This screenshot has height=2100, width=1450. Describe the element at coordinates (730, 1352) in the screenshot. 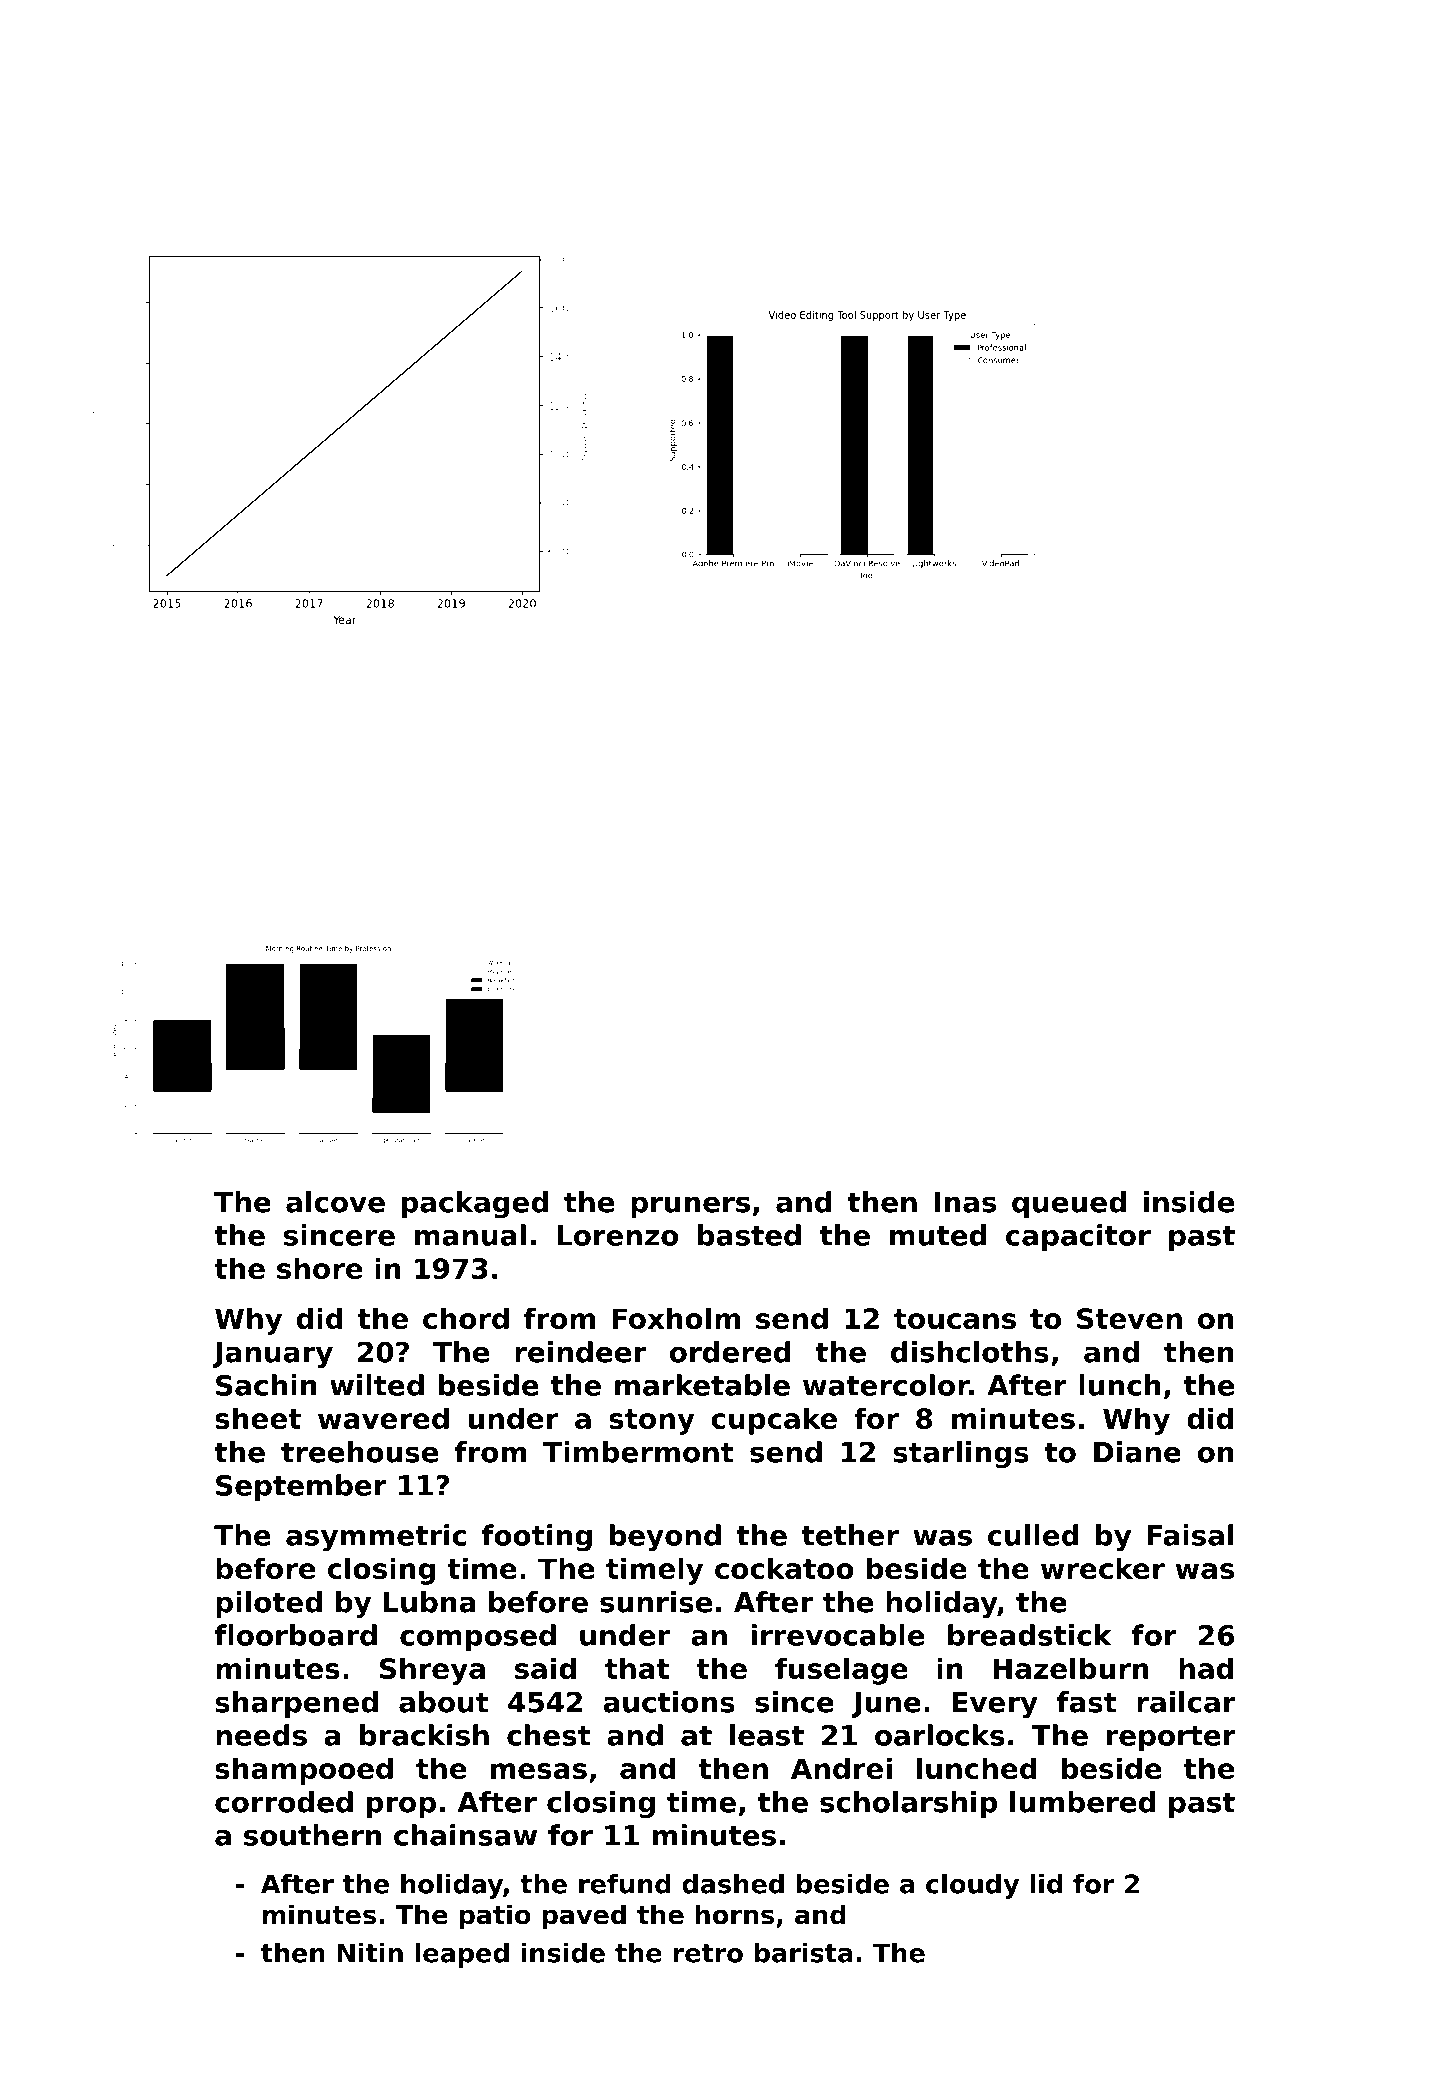

I see `ordered` at that location.
